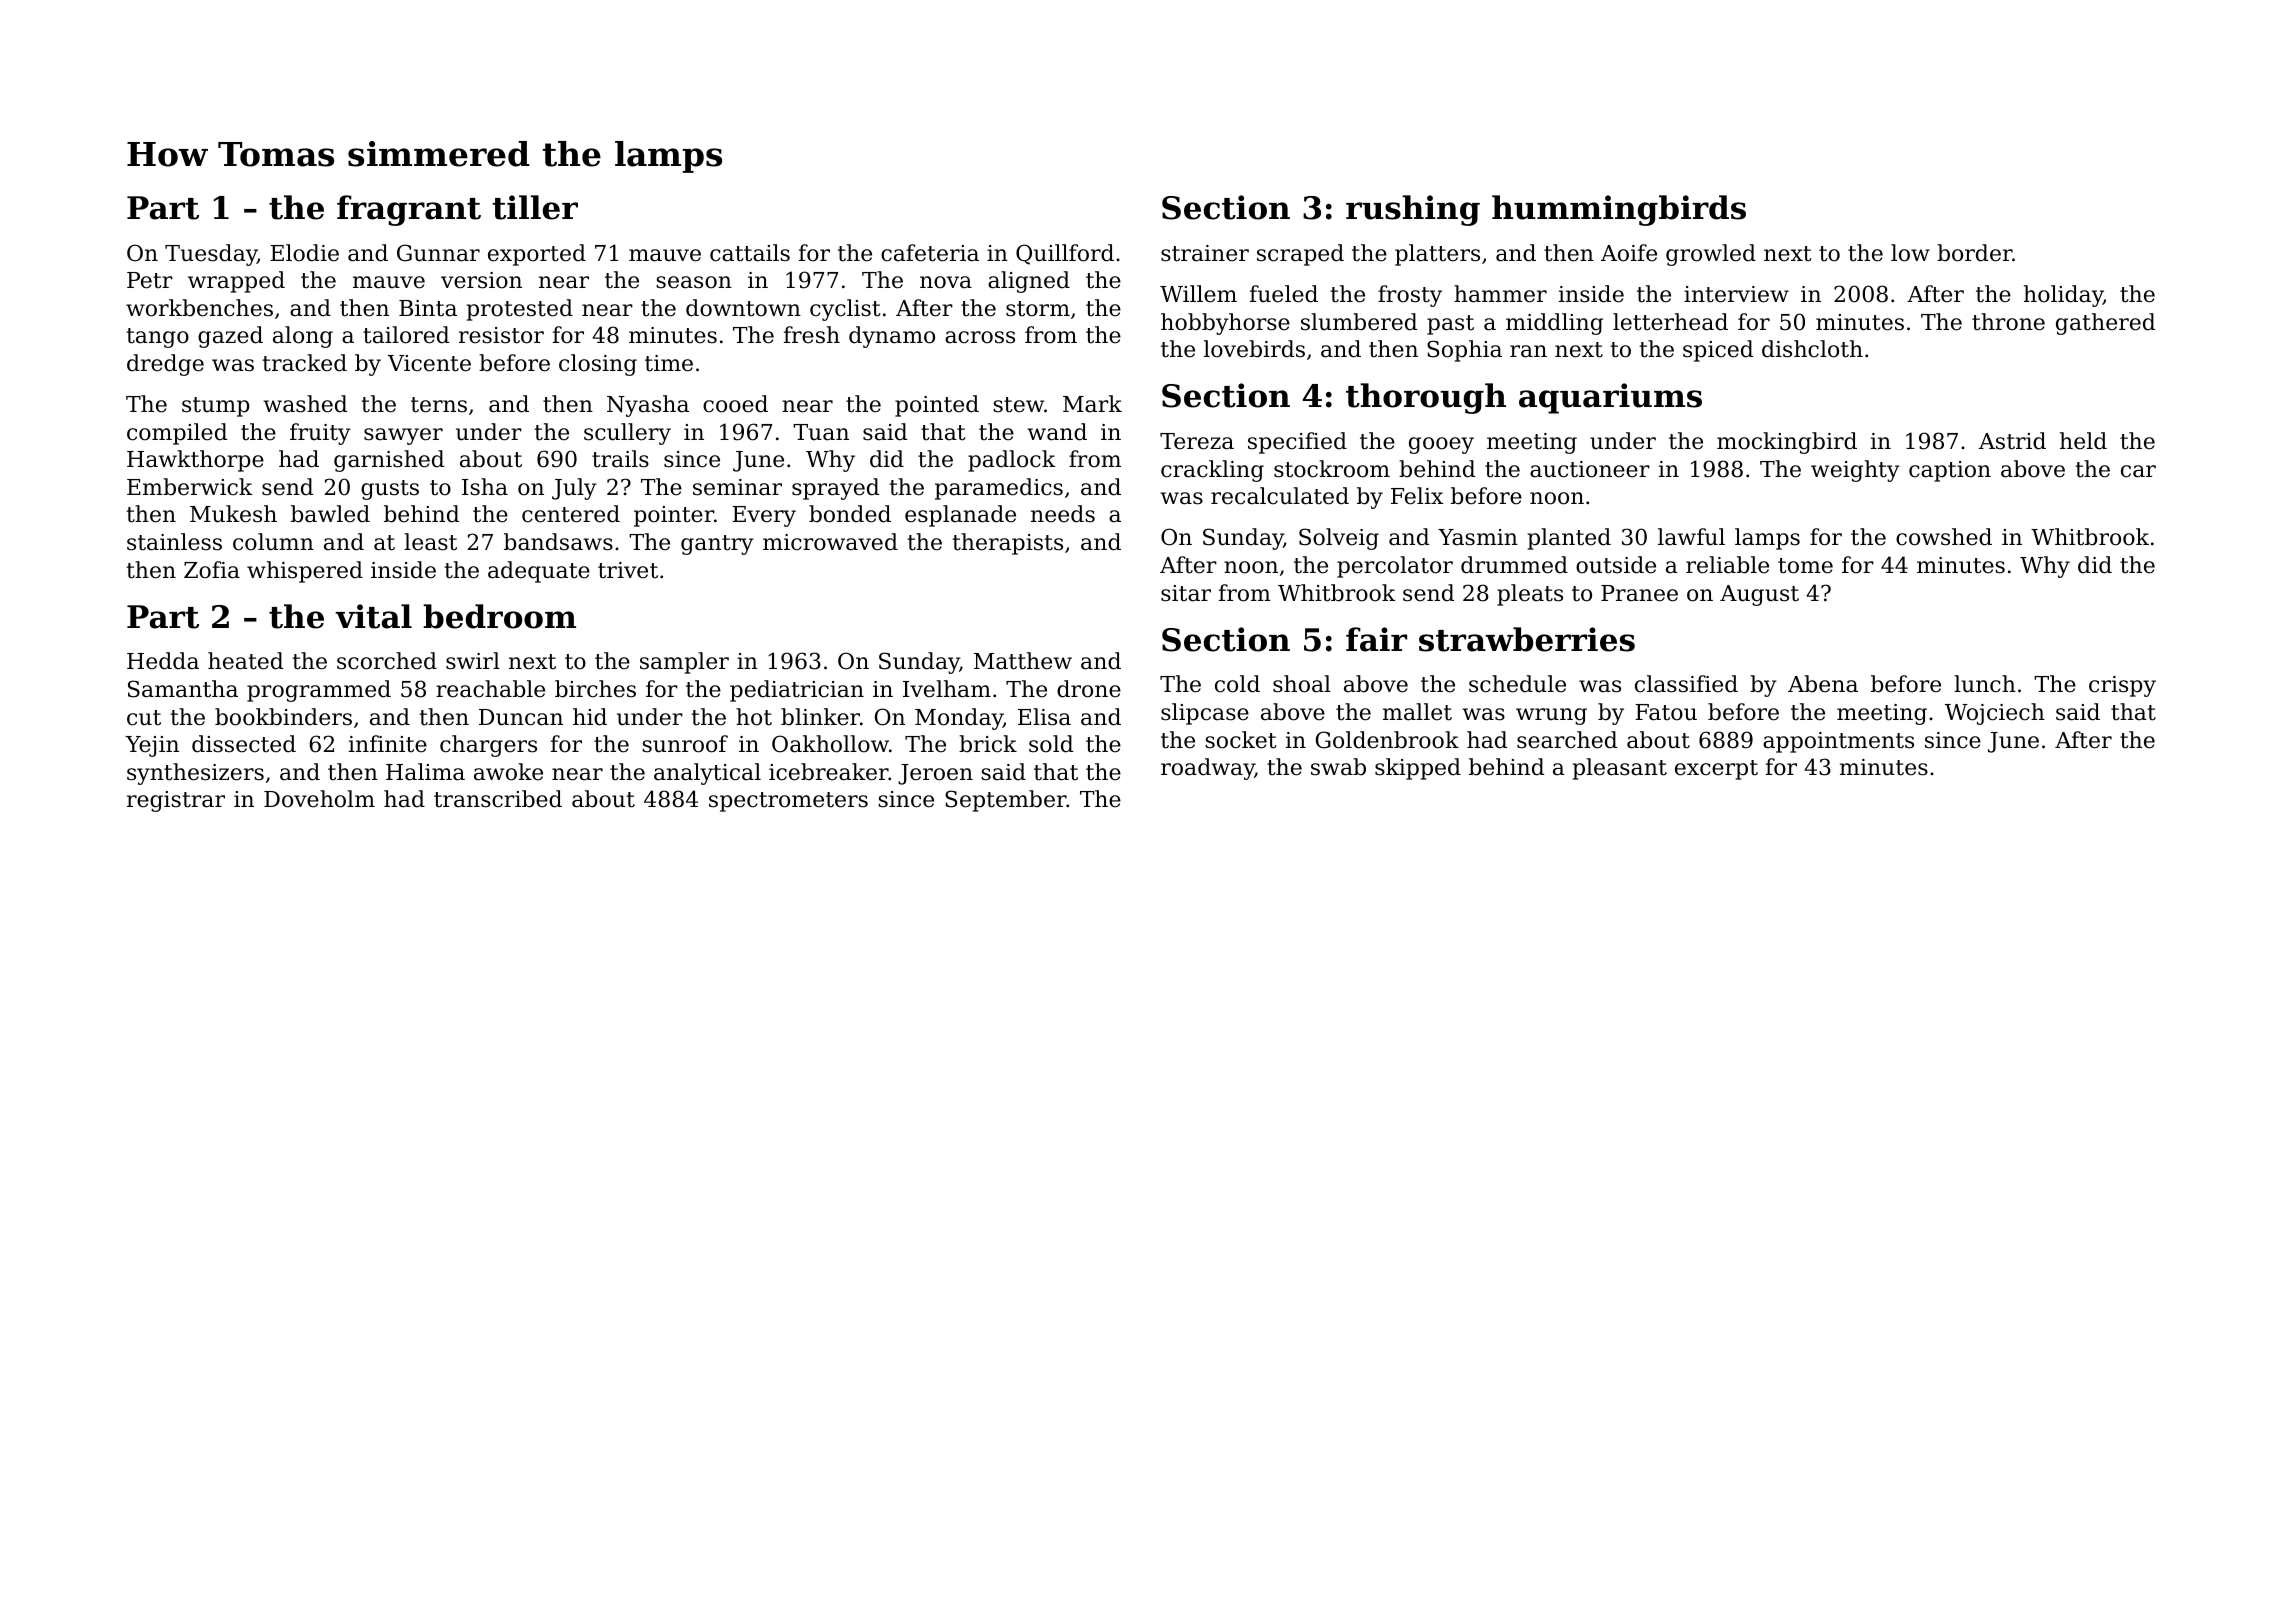  What do you see at coordinates (176, 801) in the screenshot?
I see `registrar` at bounding box center [176, 801].
